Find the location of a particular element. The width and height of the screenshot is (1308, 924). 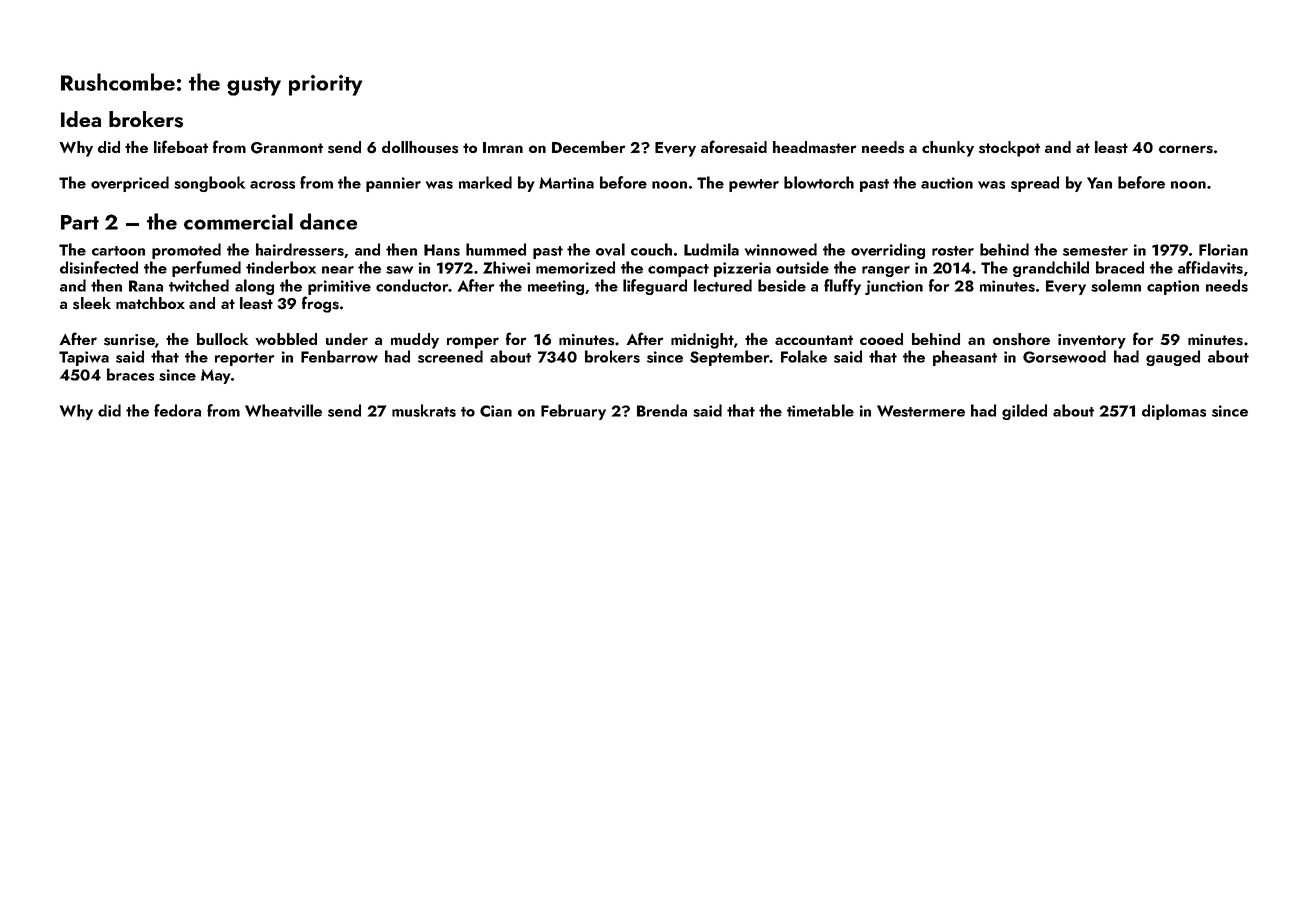

Florian is located at coordinates (1223, 249).
